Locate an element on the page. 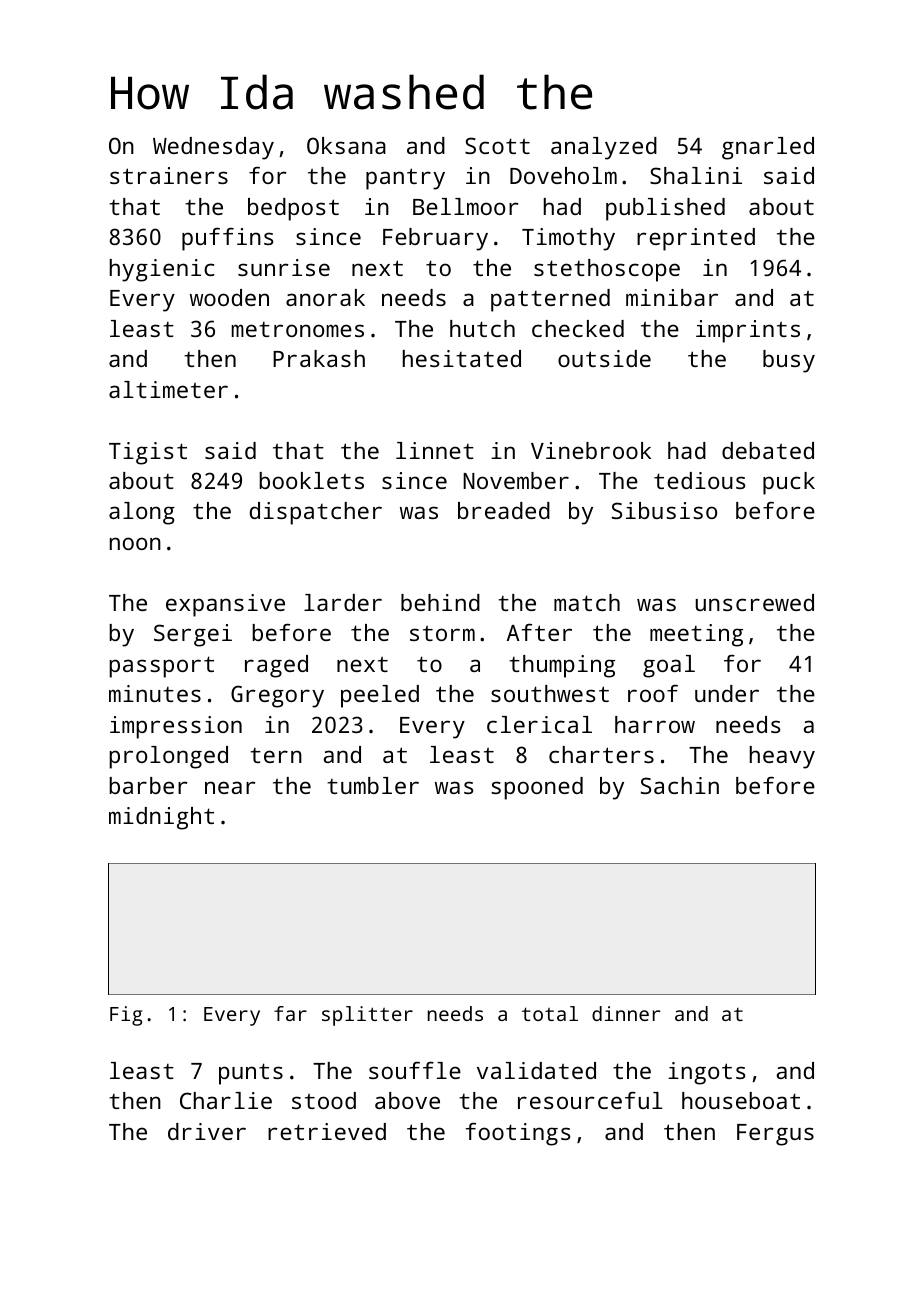 The width and height of the image is (924, 1311). puffins is located at coordinates (227, 239).
